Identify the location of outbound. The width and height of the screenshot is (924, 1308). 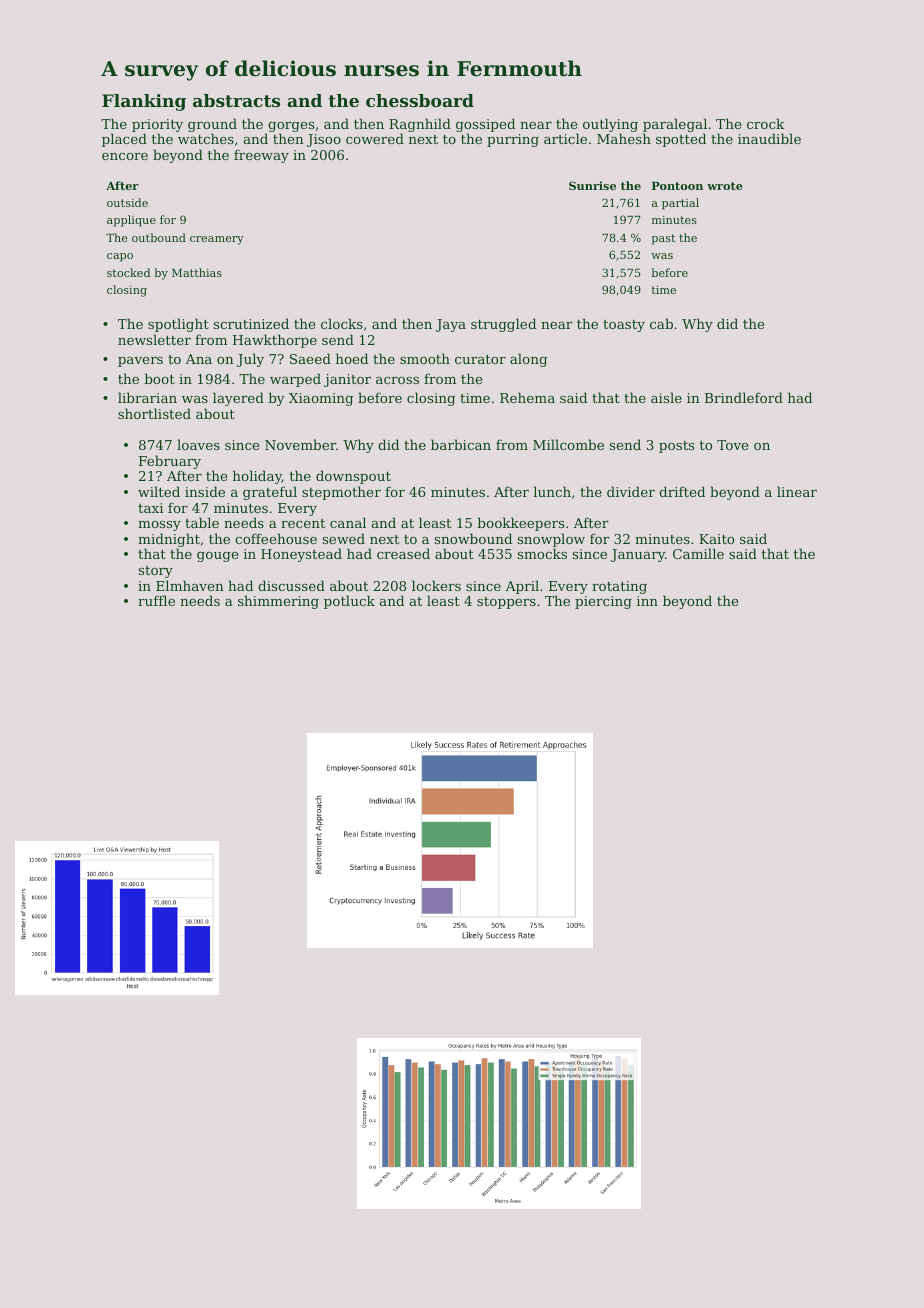
(159, 237).
